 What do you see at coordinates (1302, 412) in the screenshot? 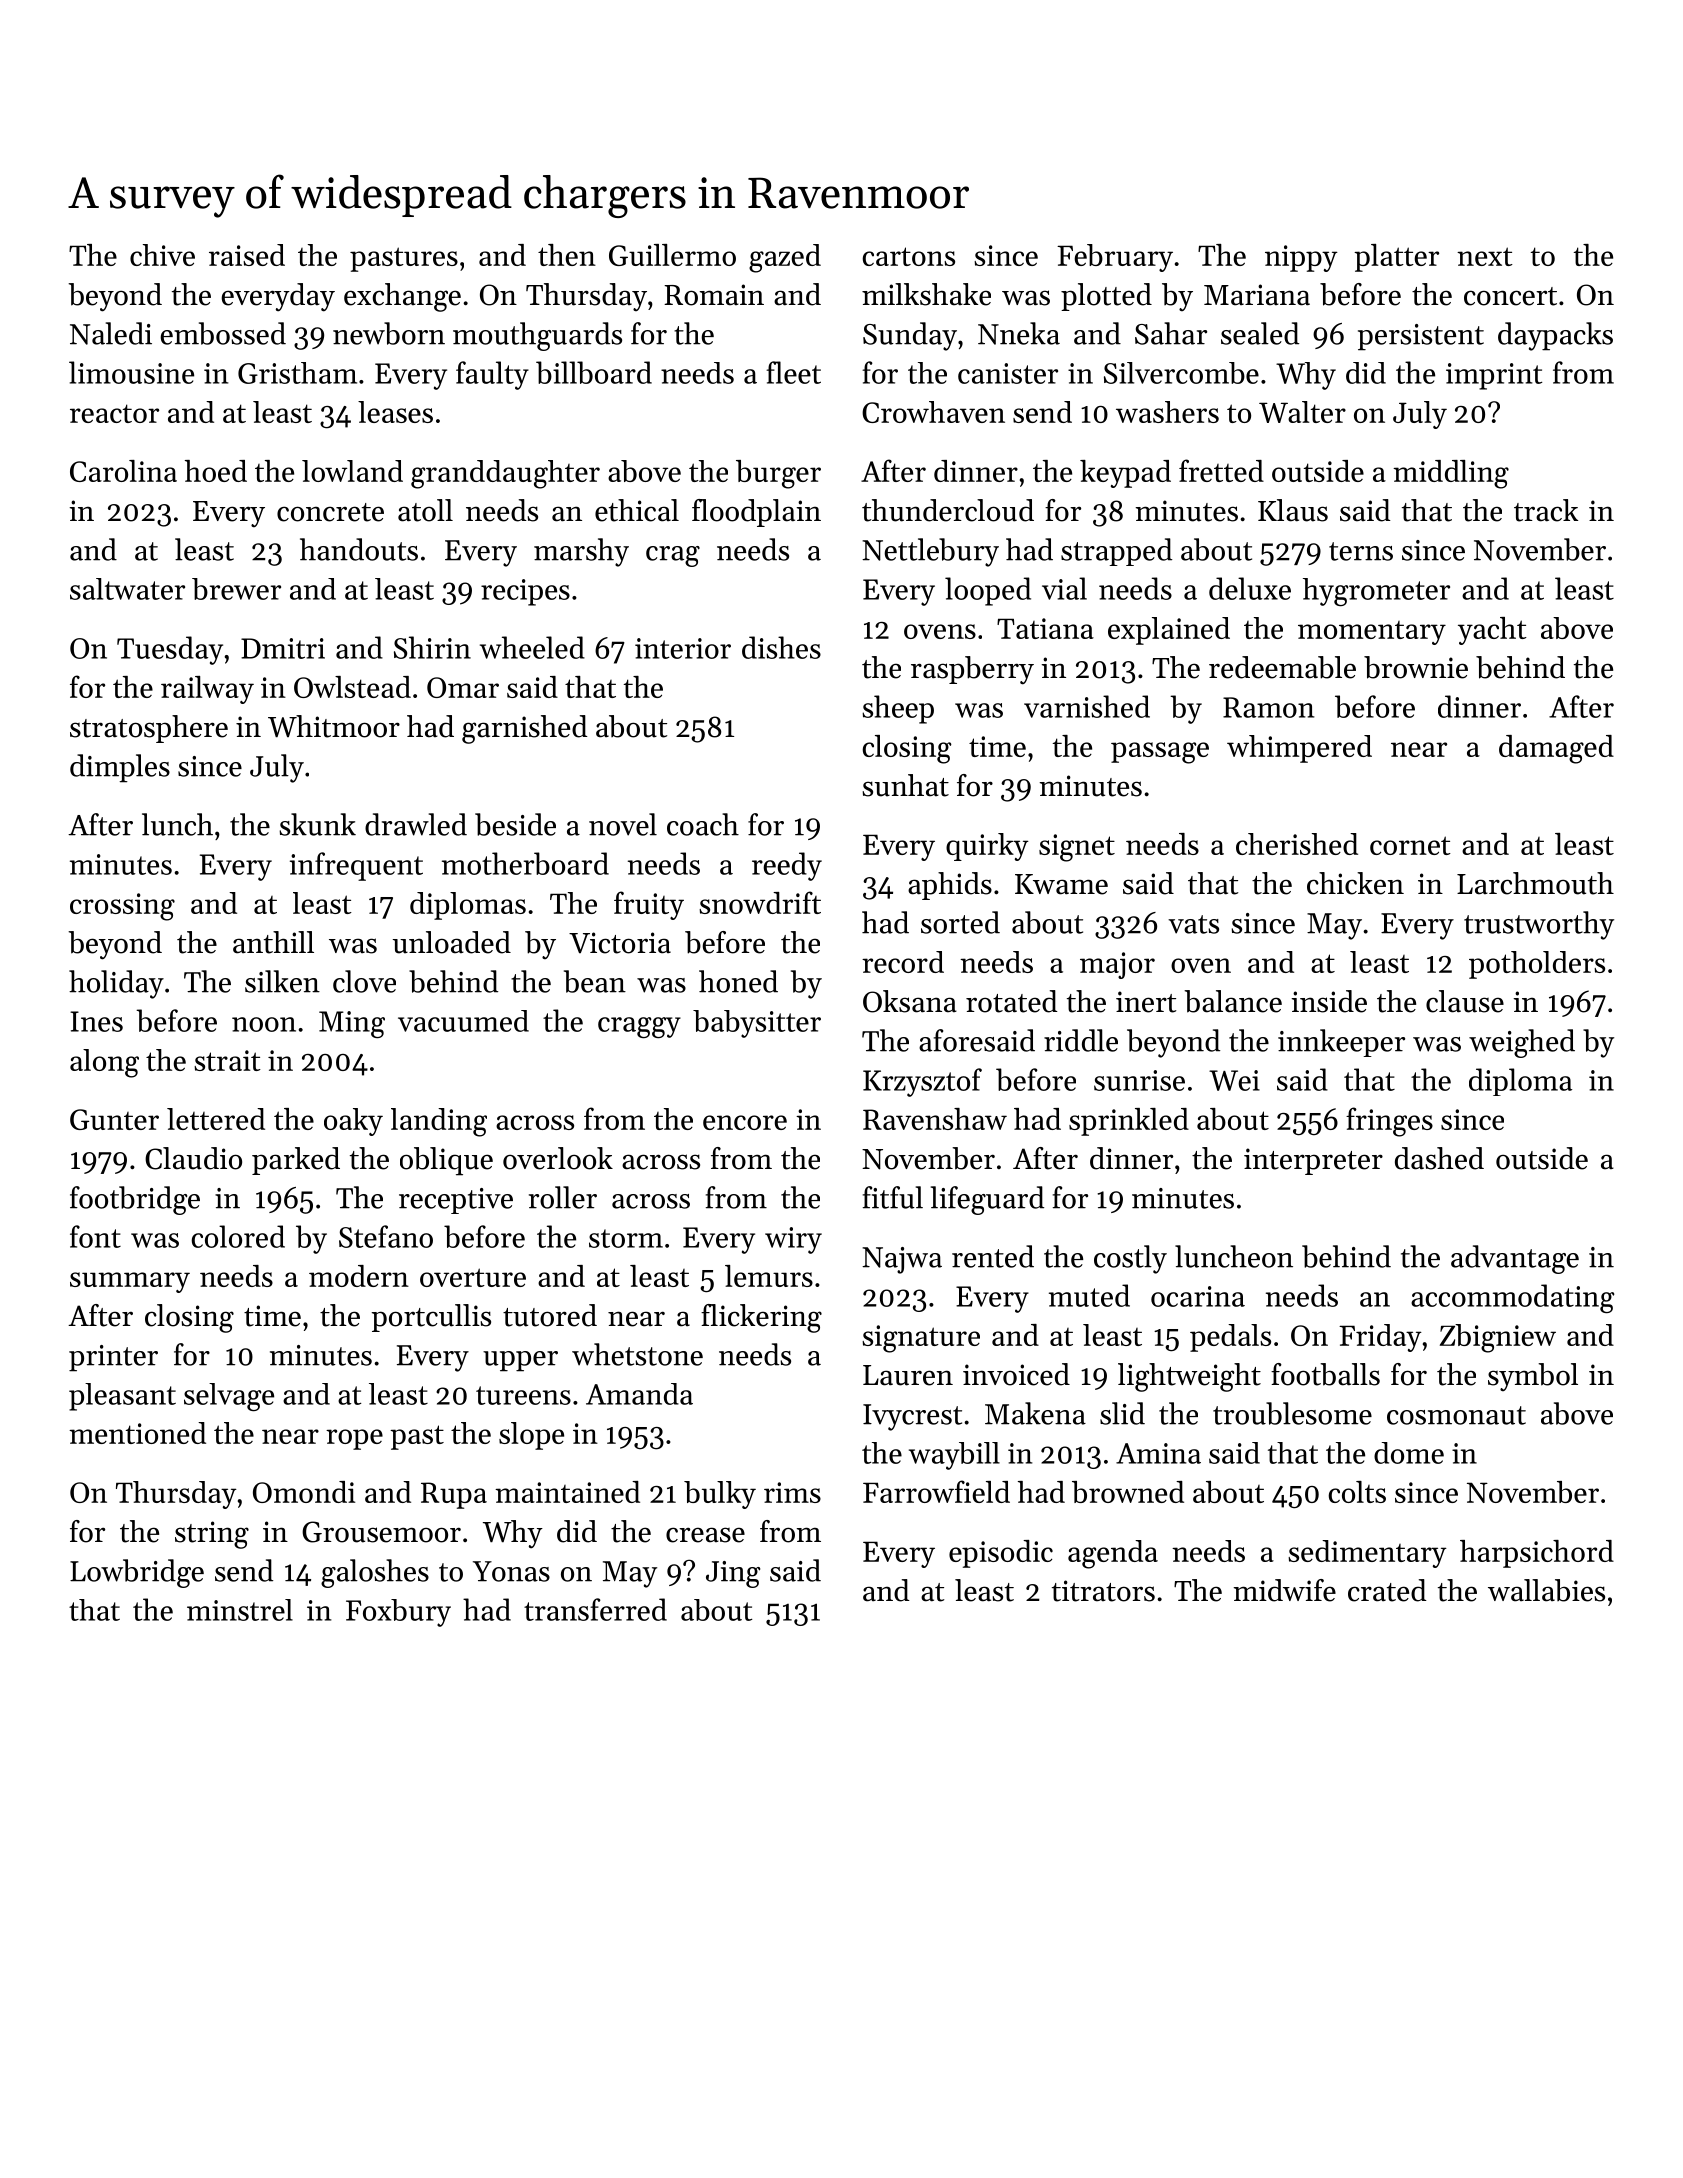
I see `Walter` at bounding box center [1302, 412].
